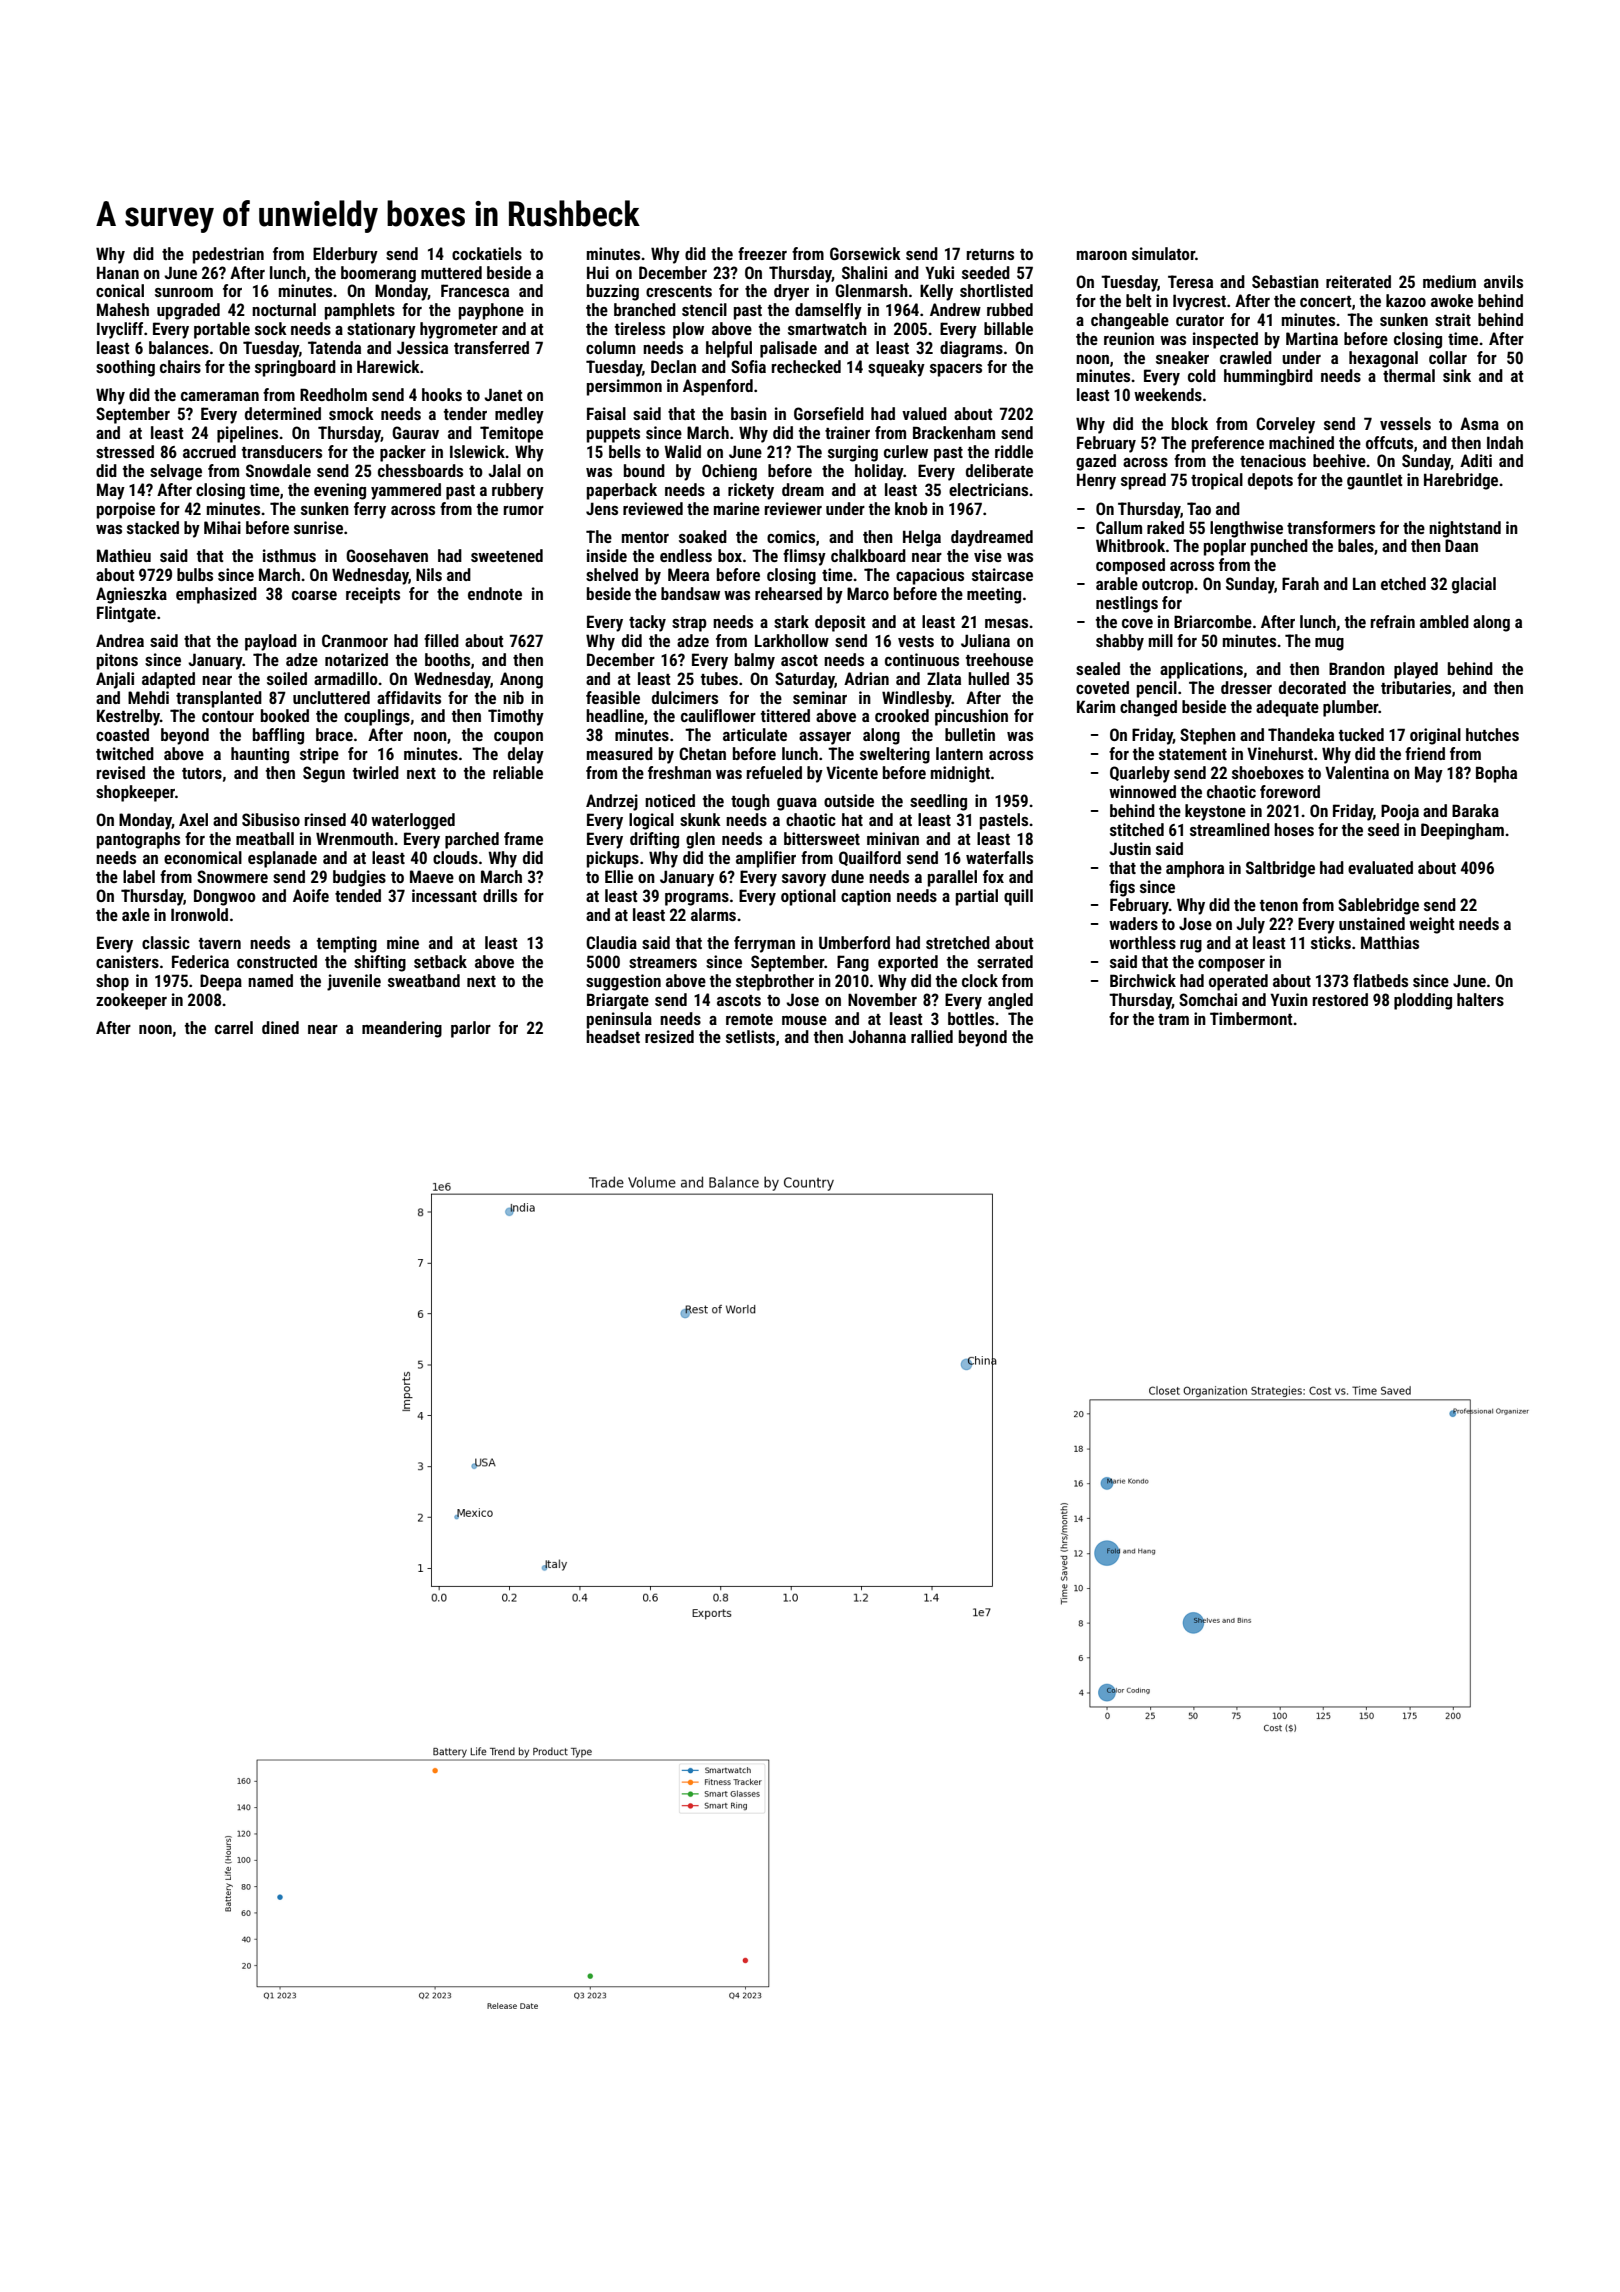  Describe the element at coordinates (432, 876) in the document. I see `Maeve` at that location.
